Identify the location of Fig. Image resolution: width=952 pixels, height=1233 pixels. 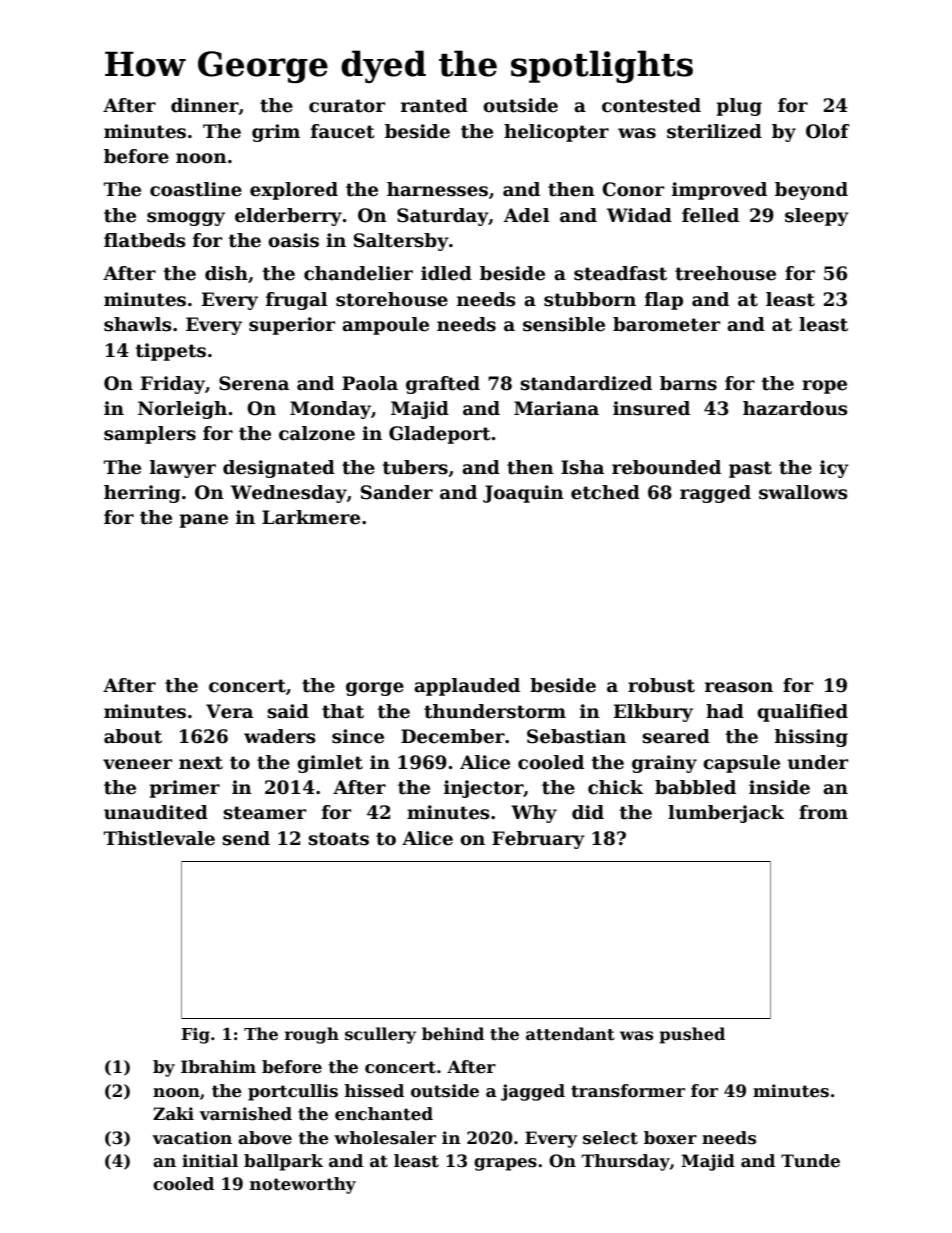
(195, 1036).
